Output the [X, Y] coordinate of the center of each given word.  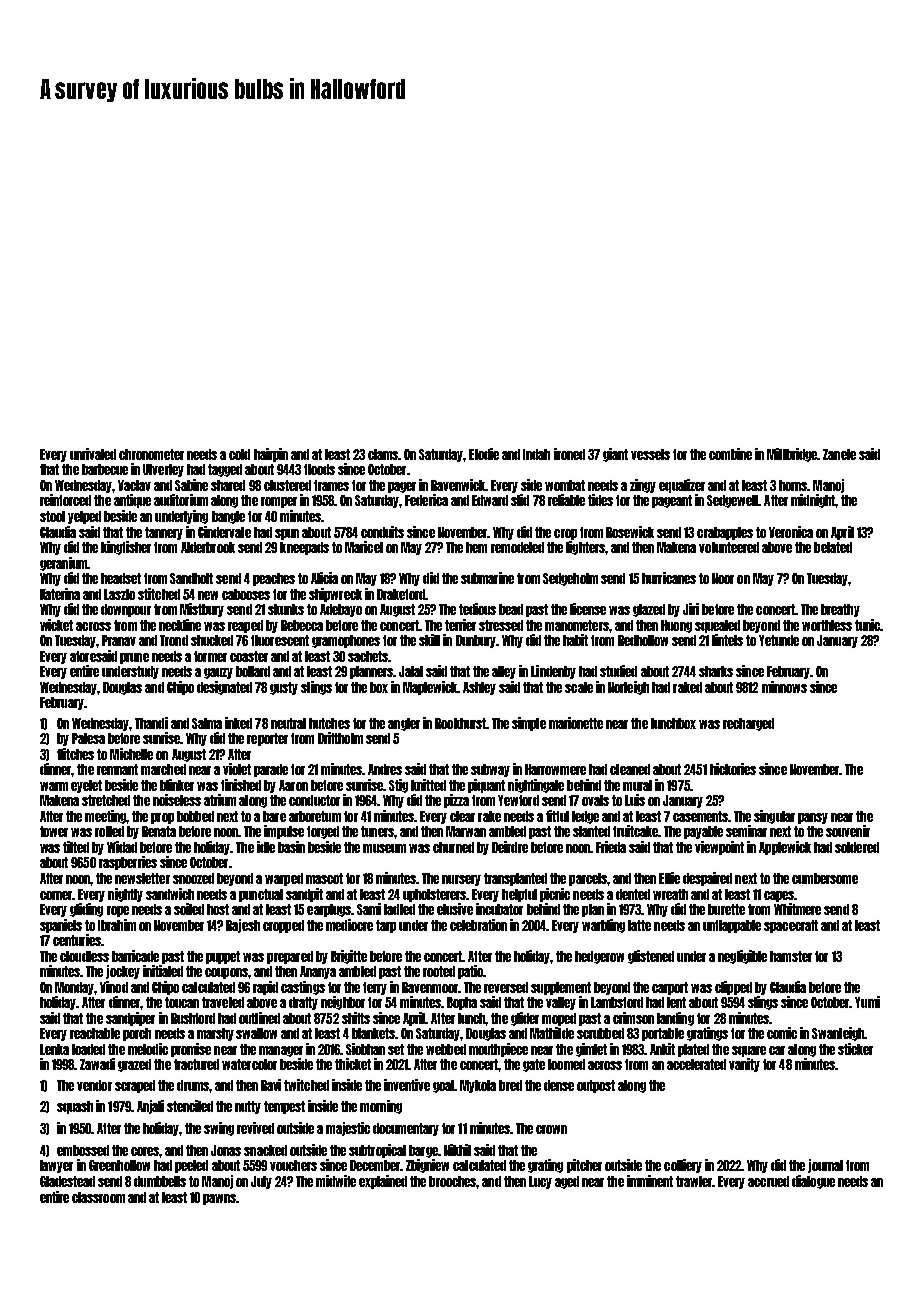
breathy [840, 610]
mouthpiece [498, 1050]
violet [237, 769]
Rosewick [630, 532]
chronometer [151, 454]
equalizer [682, 486]
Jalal [411, 671]
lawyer [56, 1166]
